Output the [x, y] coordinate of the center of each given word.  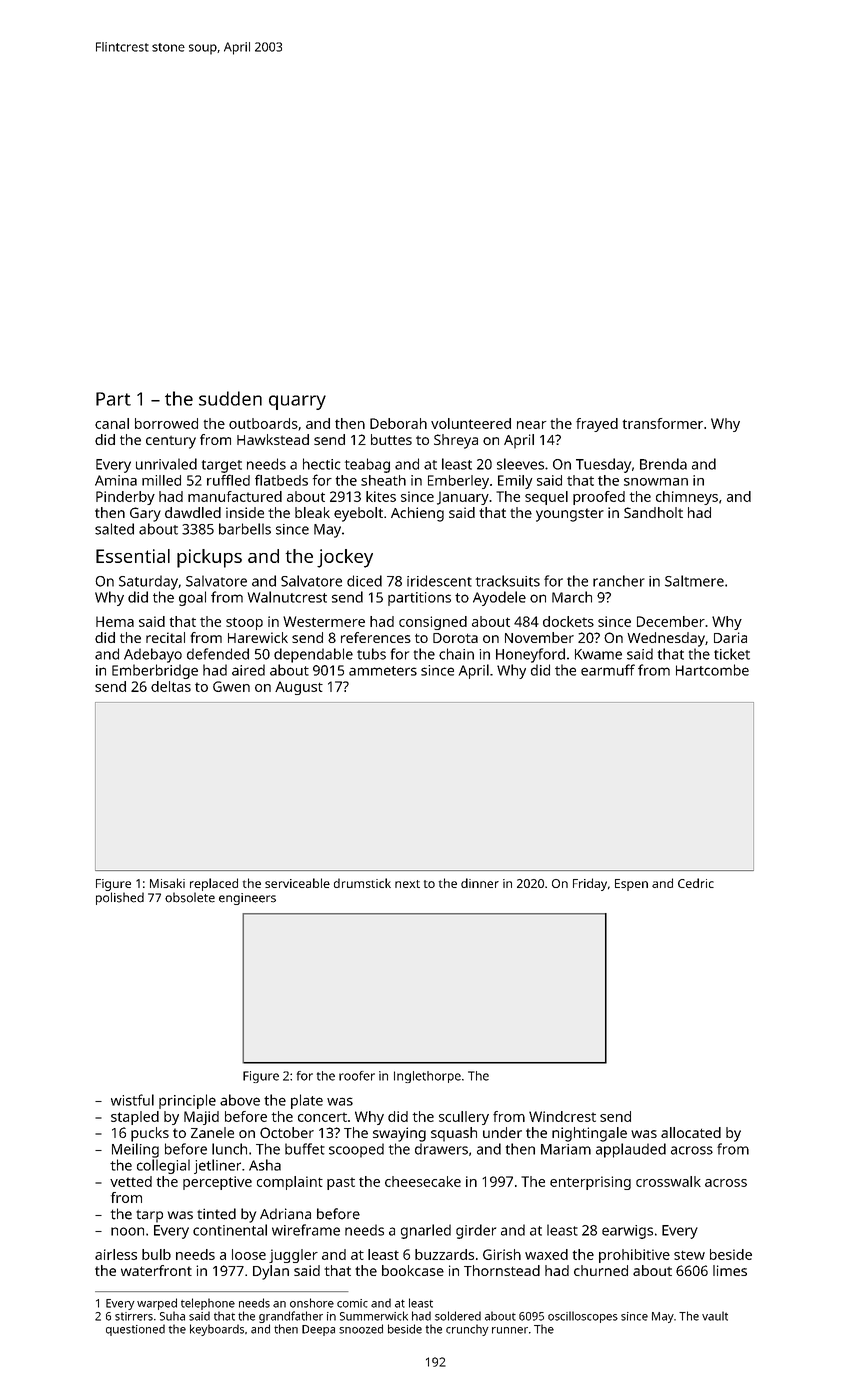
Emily [515, 482]
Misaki [167, 883]
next [407, 884]
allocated [691, 1132]
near [531, 425]
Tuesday [603, 465]
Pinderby [125, 498]
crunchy [467, 1330]
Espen [631, 885]
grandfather [291, 1317]
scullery [464, 1118]
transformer [663, 423]
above [240, 1100]
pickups [209, 558]
